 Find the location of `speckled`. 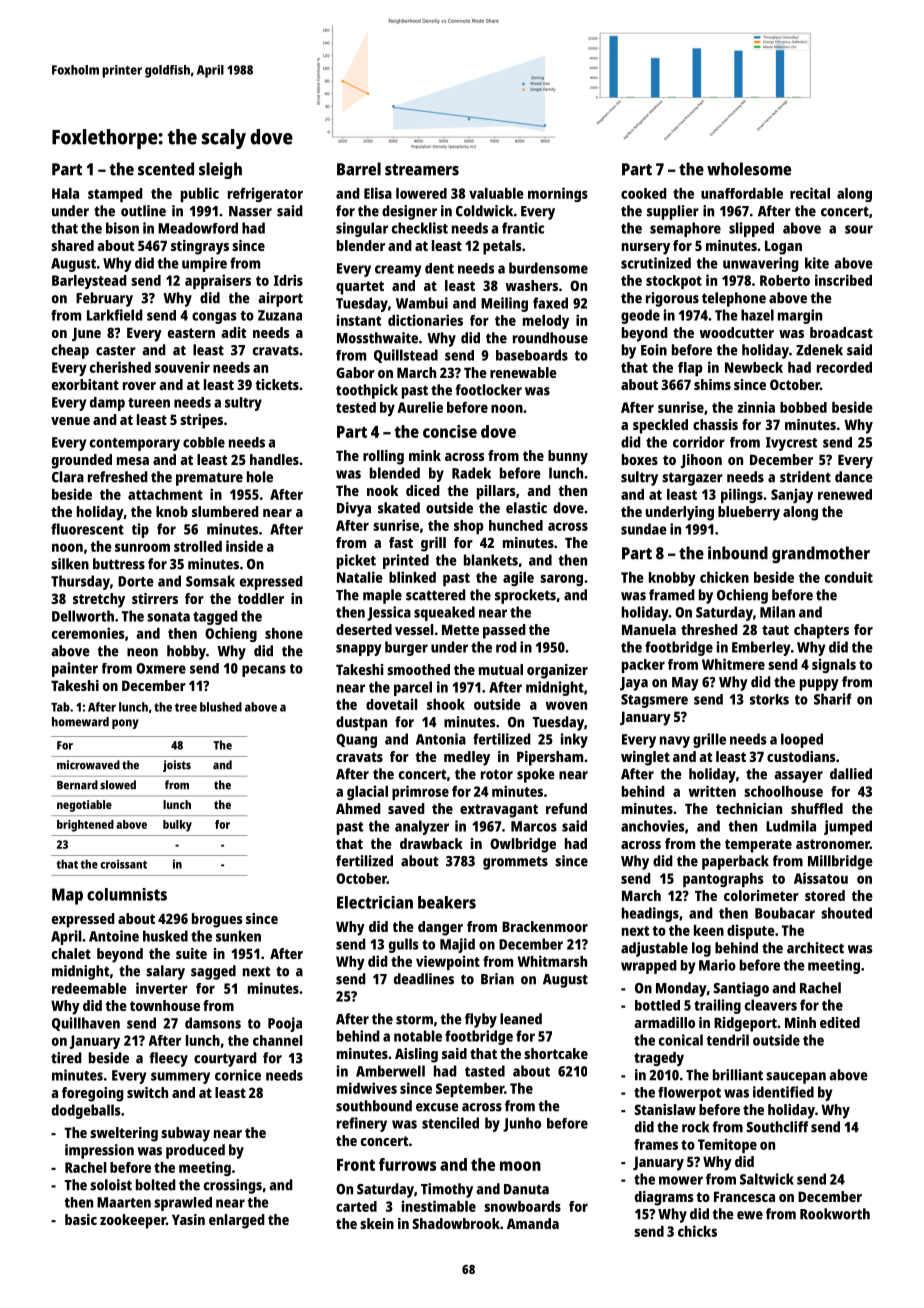

speckled is located at coordinates (660, 426).
